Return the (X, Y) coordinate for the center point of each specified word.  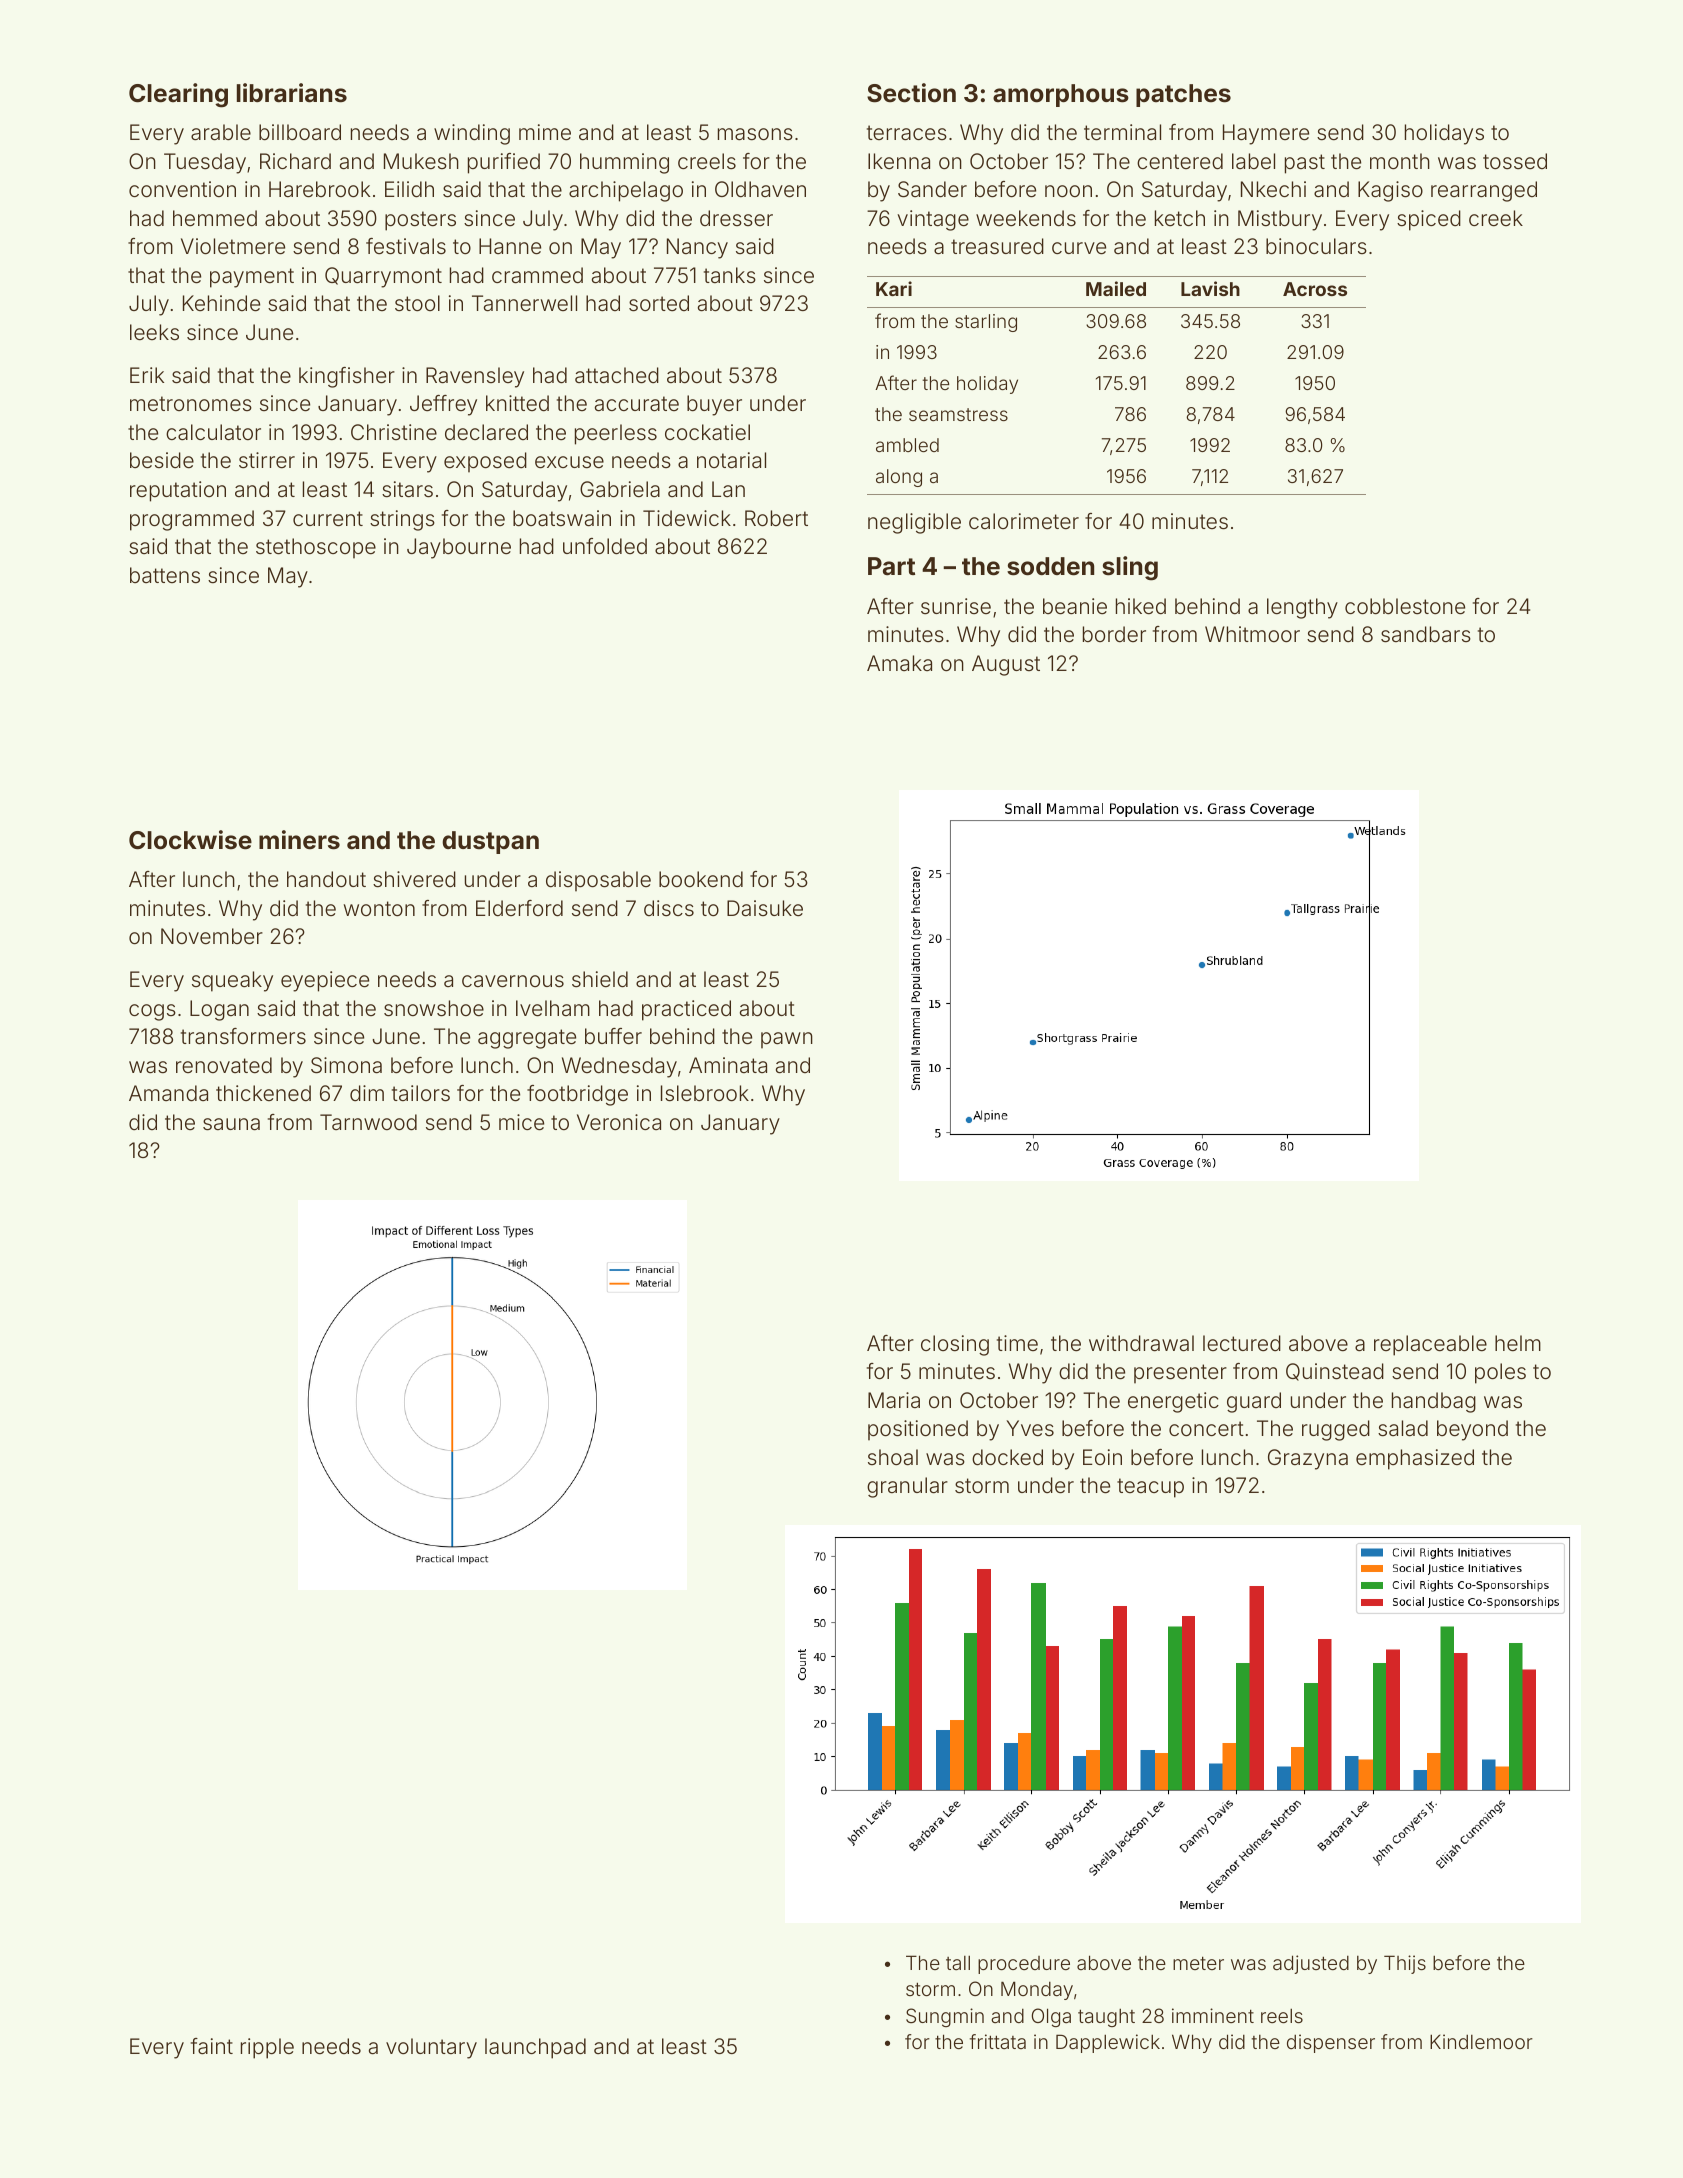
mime (545, 132)
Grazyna (1308, 1459)
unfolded (605, 546)
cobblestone (1405, 606)
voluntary (431, 2048)
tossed (1515, 161)
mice (521, 1122)
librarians (292, 93)
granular (907, 1487)
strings (402, 520)
